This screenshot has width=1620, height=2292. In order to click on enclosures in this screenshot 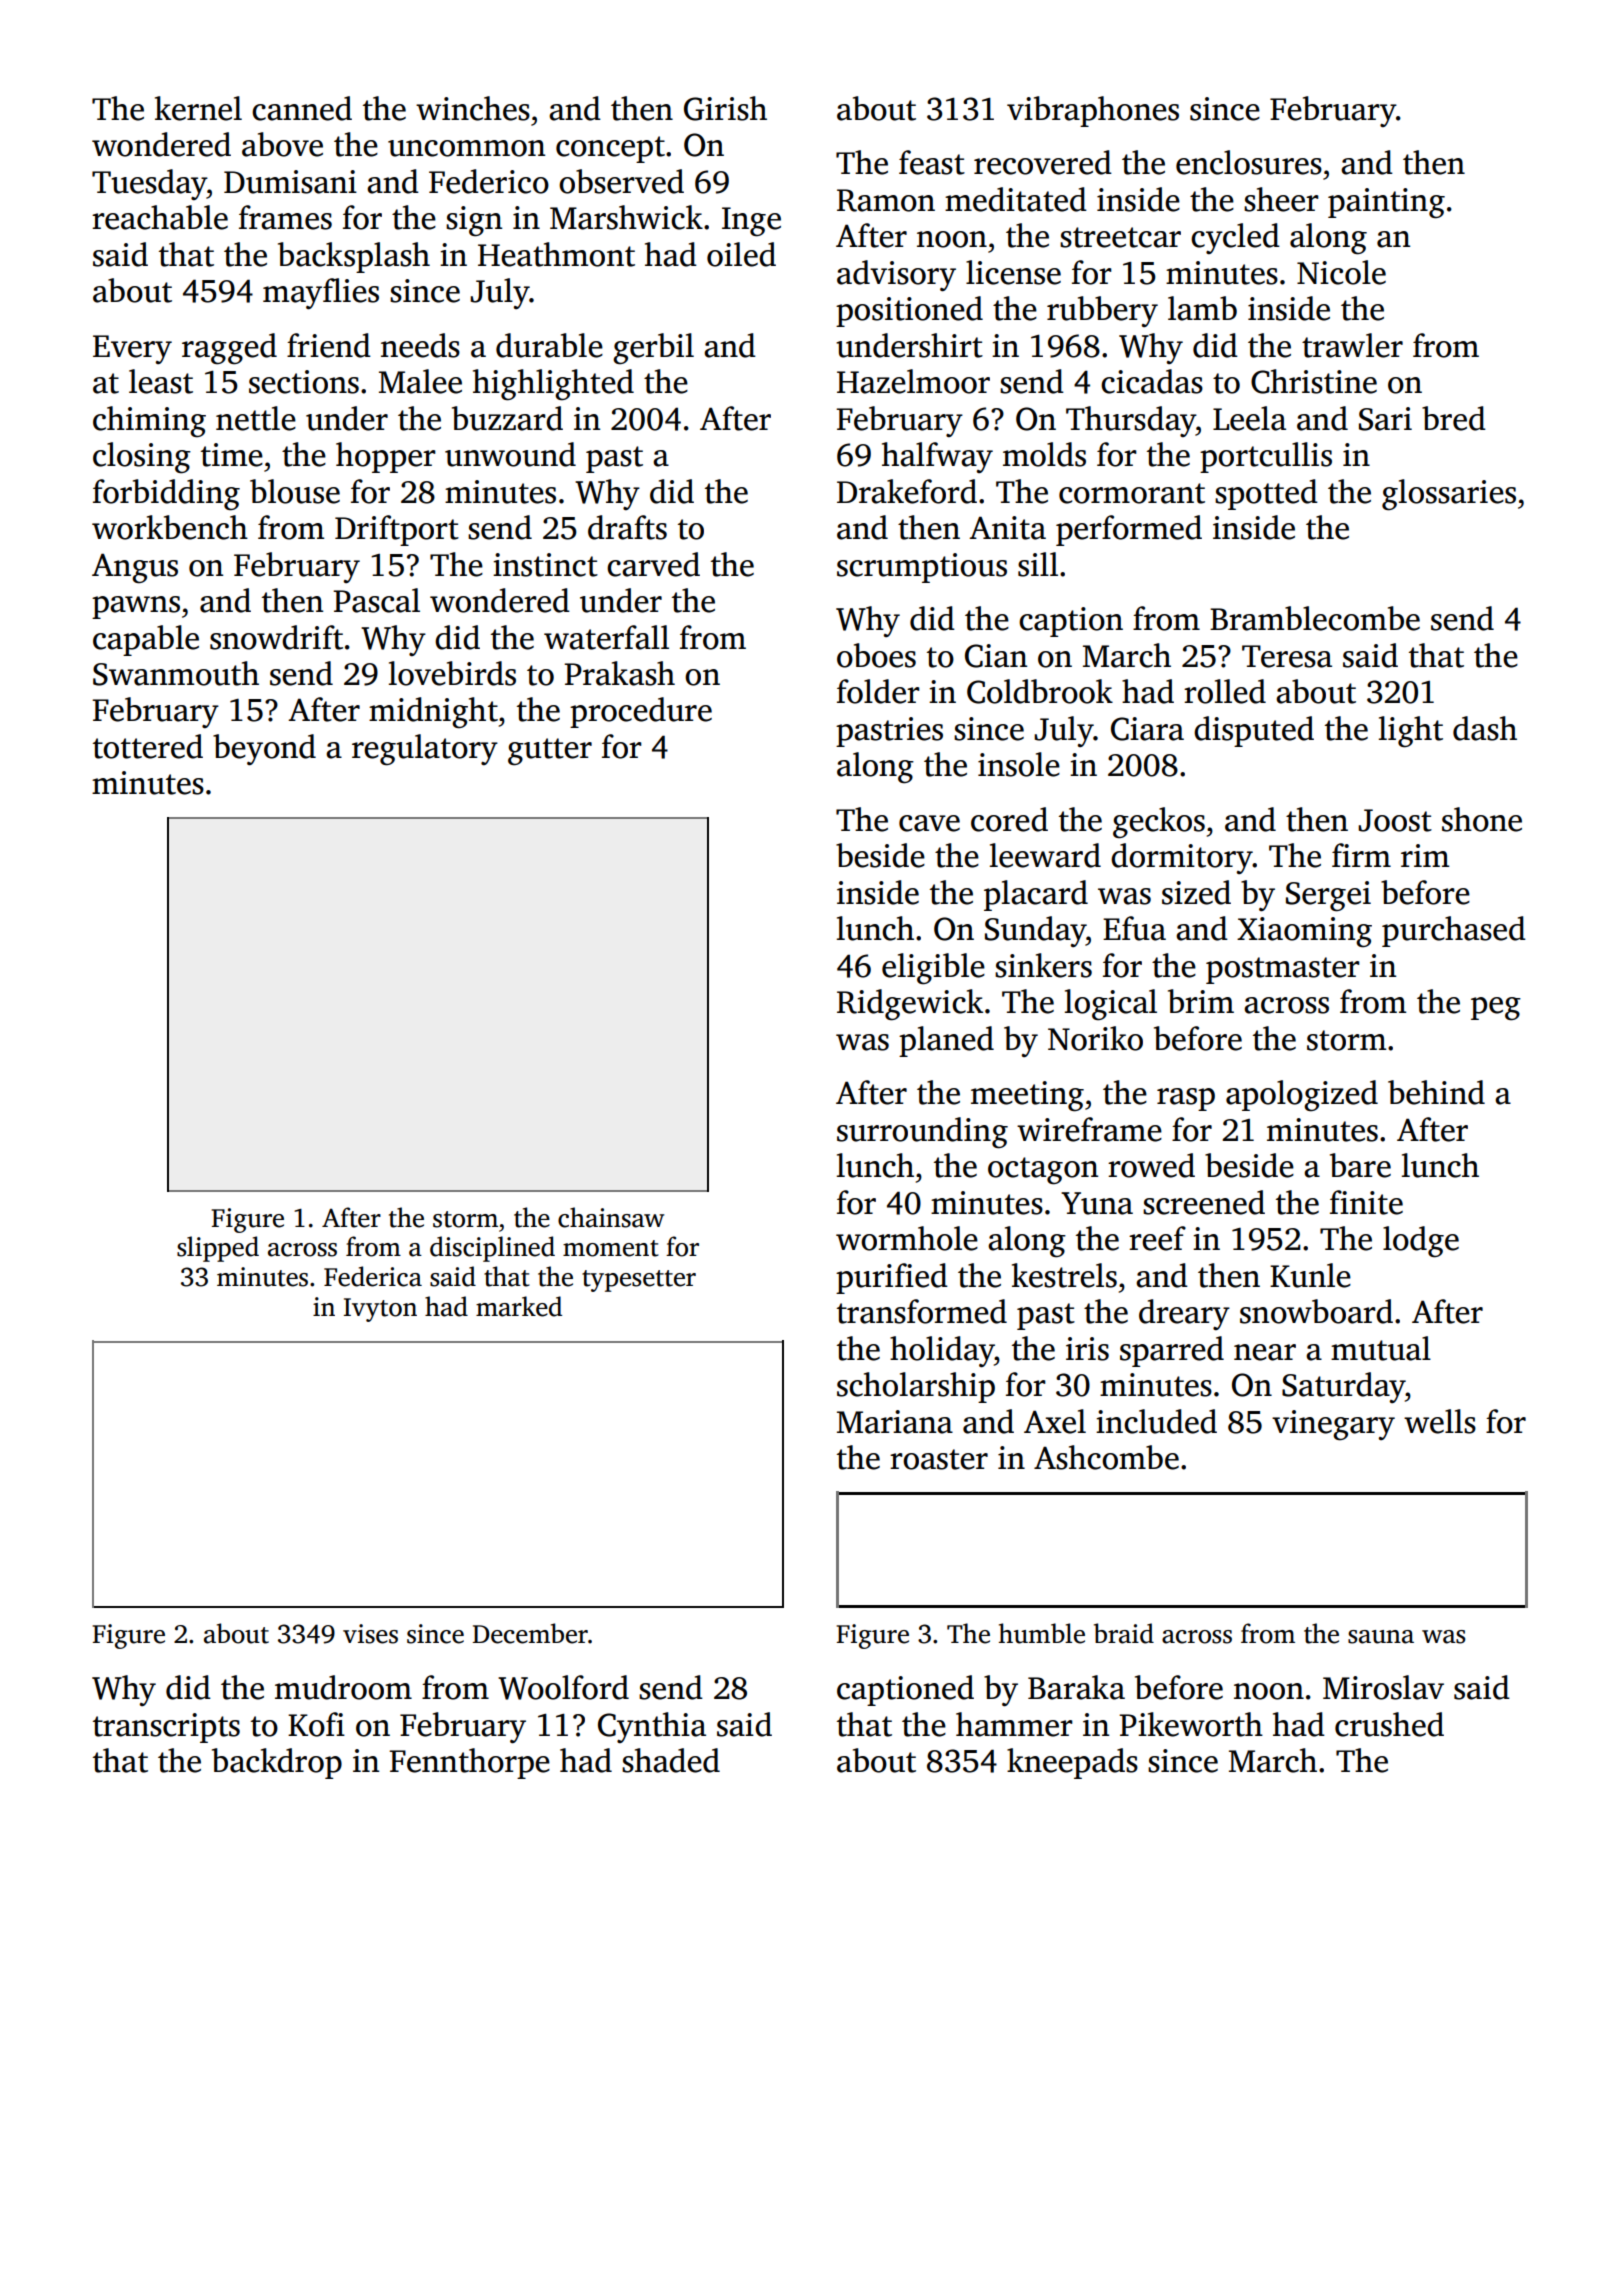, I will do `click(1249, 162)`.
